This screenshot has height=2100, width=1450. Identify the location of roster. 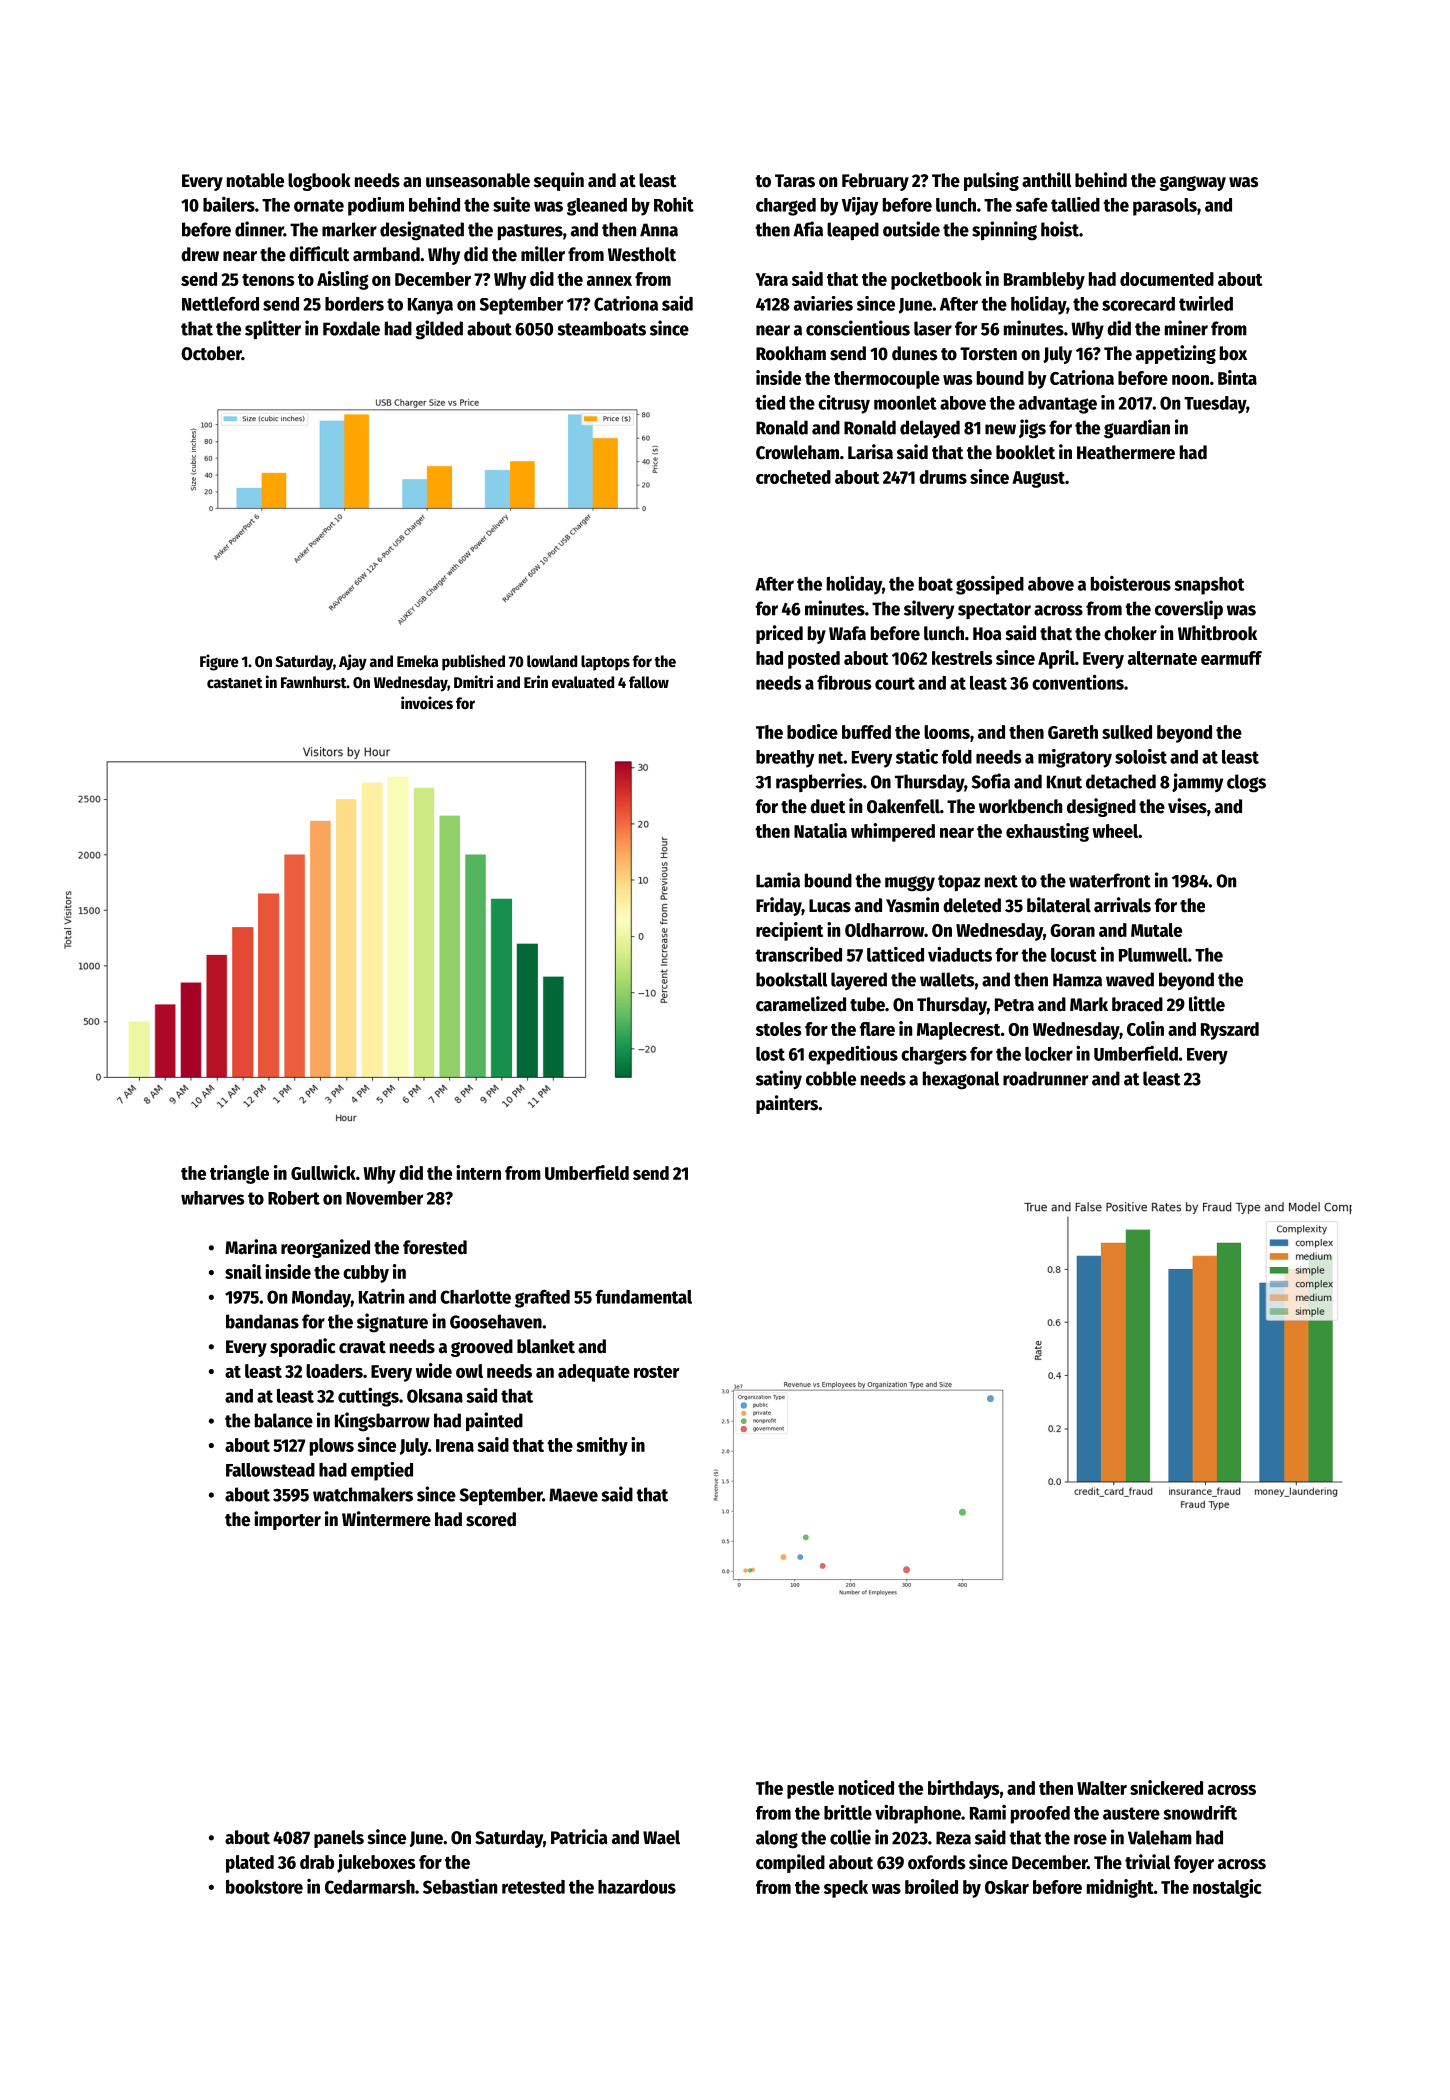
(657, 1372).
